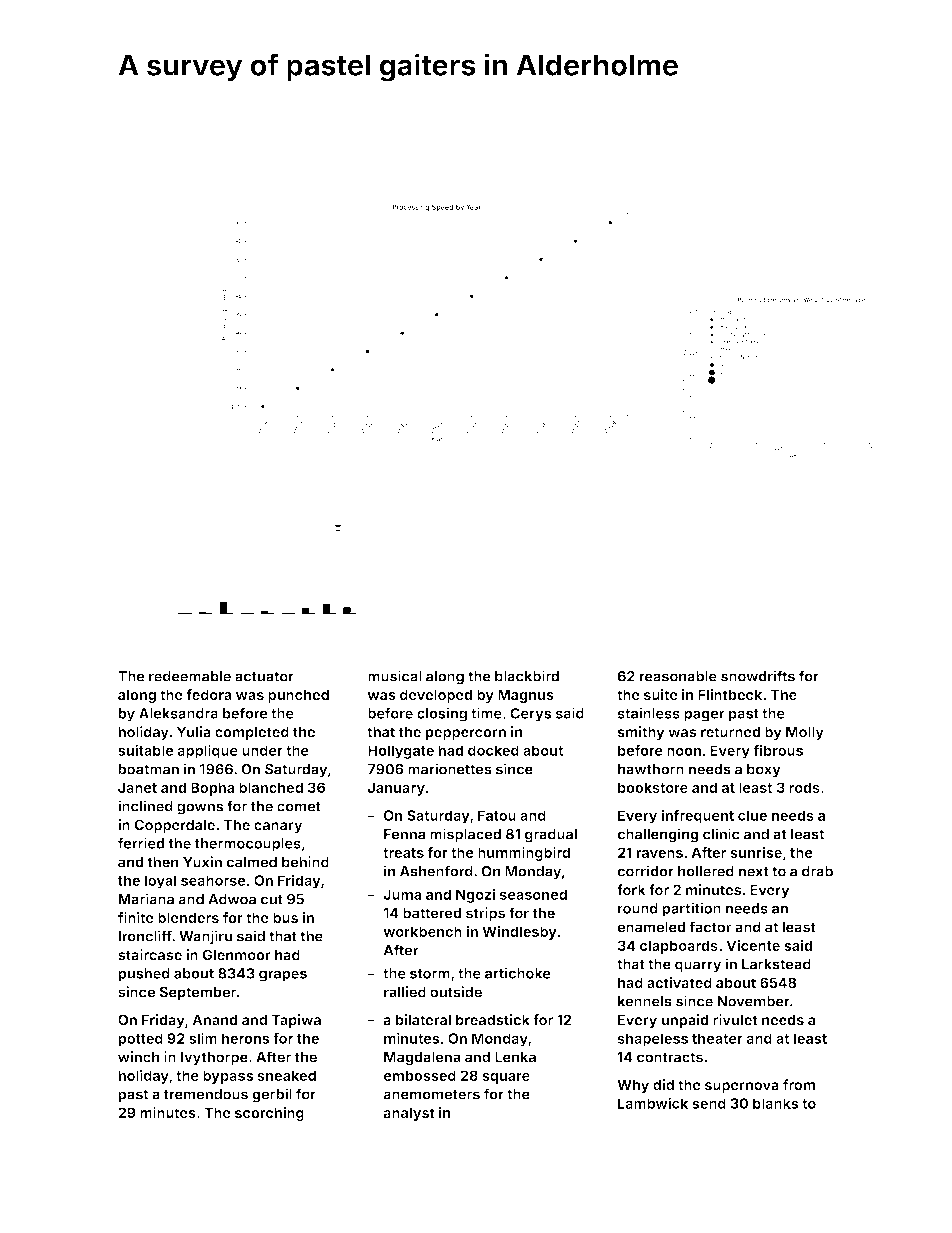  I want to click on Hollygate, so click(401, 752).
